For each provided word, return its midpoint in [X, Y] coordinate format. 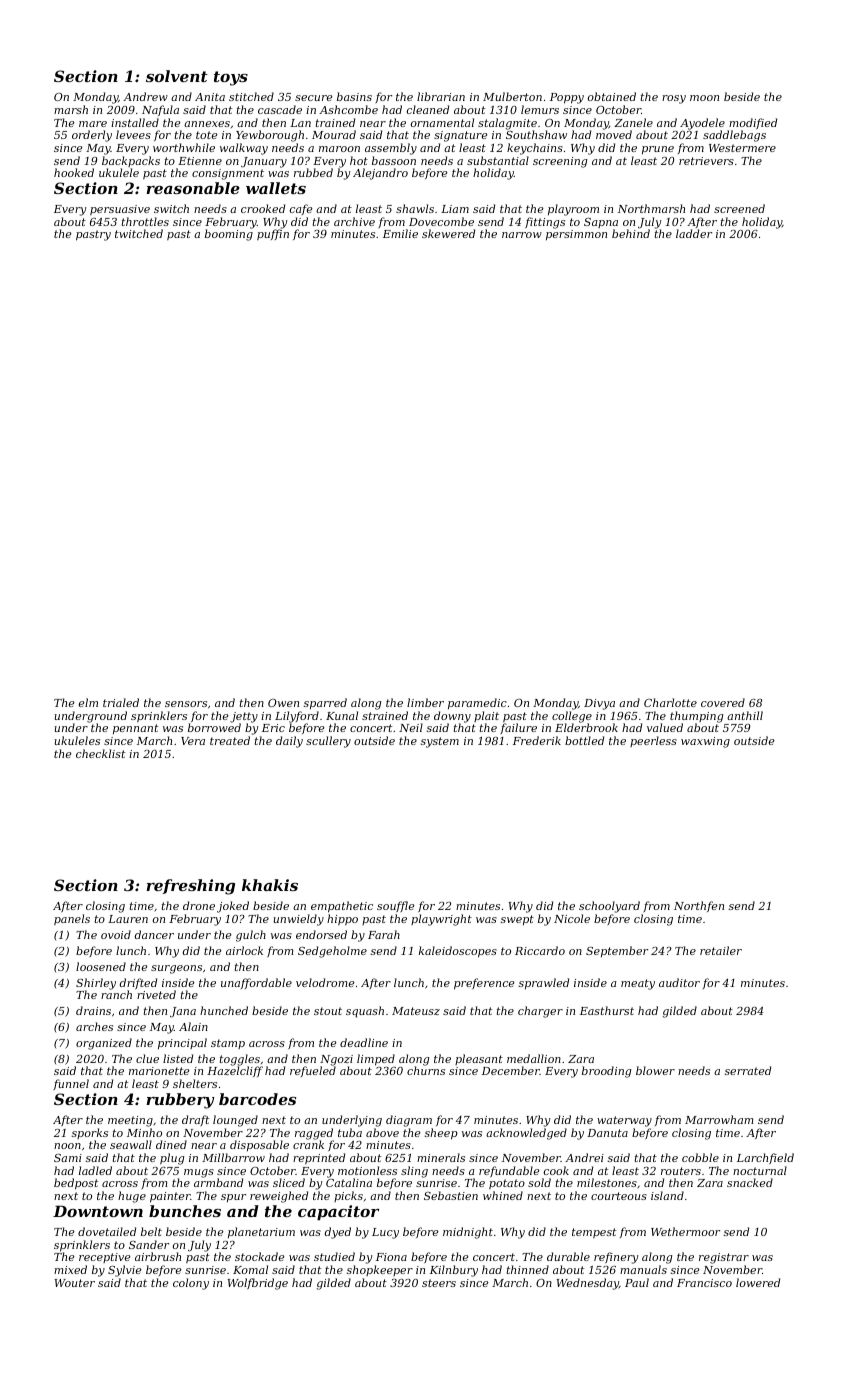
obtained [612, 96]
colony [191, 1284]
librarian [441, 96]
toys [231, 78]
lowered [758, 1282]
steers [439, 1283]
